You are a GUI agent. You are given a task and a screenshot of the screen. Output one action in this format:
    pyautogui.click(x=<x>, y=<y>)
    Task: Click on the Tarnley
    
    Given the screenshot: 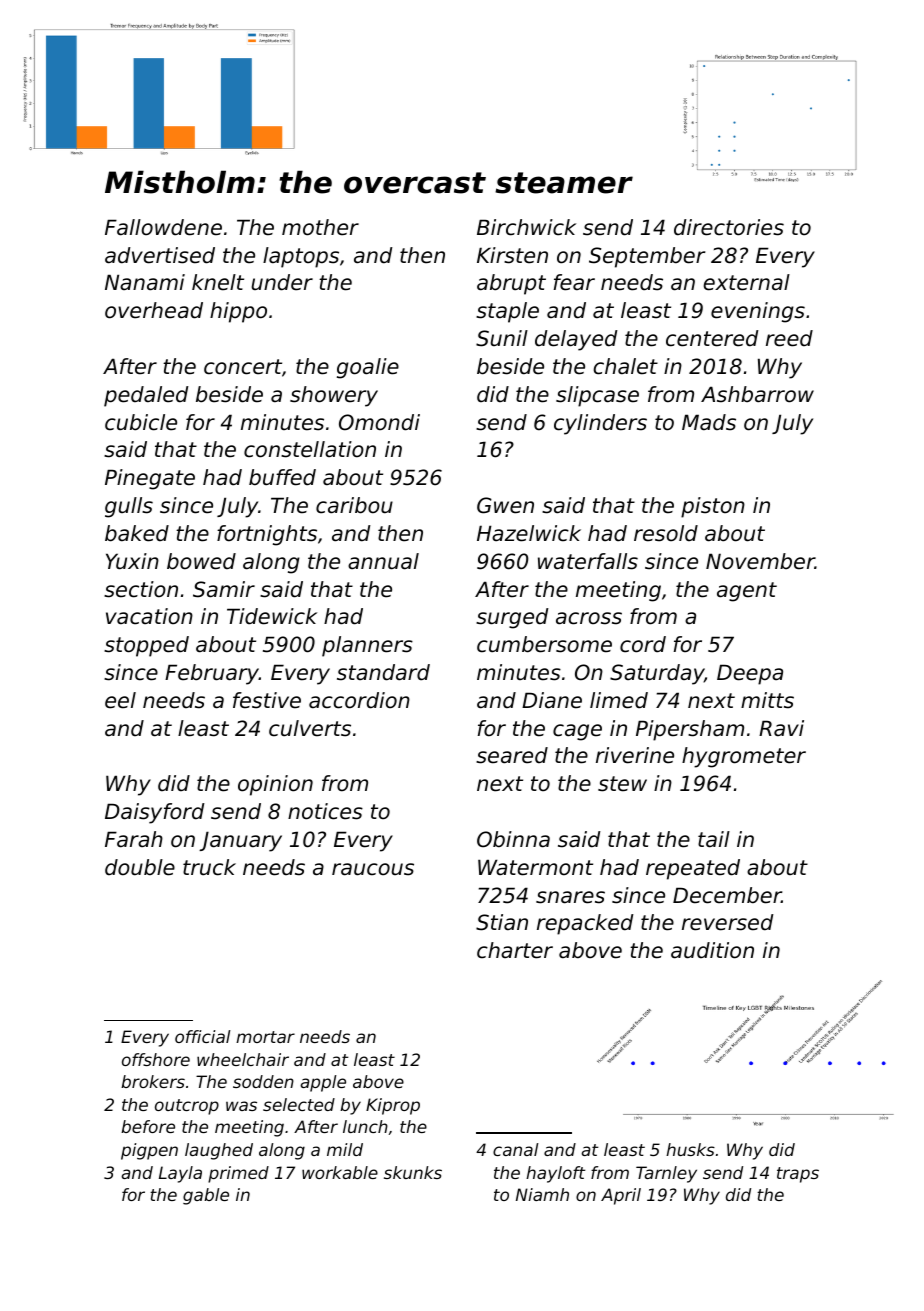 What is the action you would take?
    pyautogui.click(x=666, y=1174)
